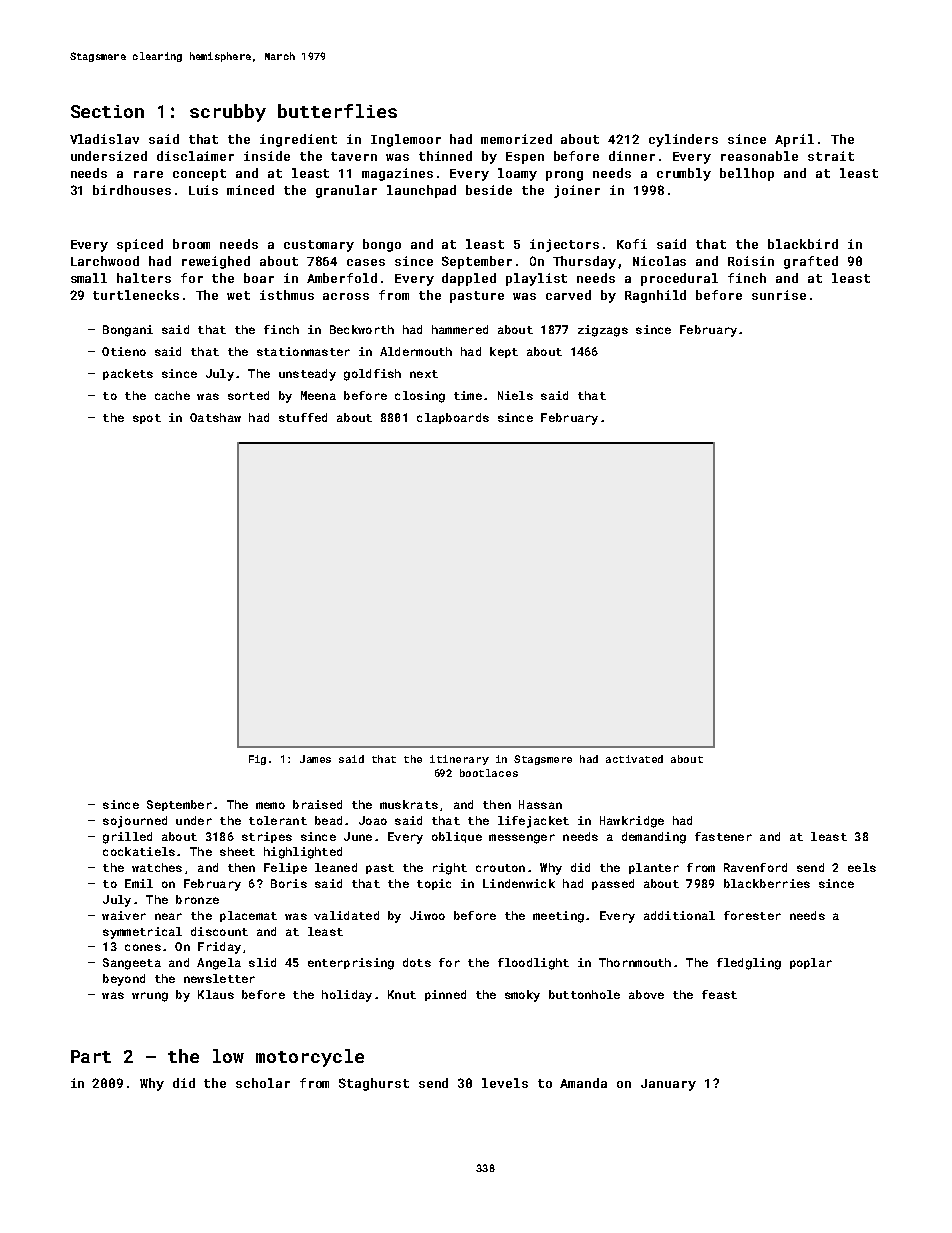 The width and height of the image is (952, 1233). I want to click on sheet, so click(237, 851).
